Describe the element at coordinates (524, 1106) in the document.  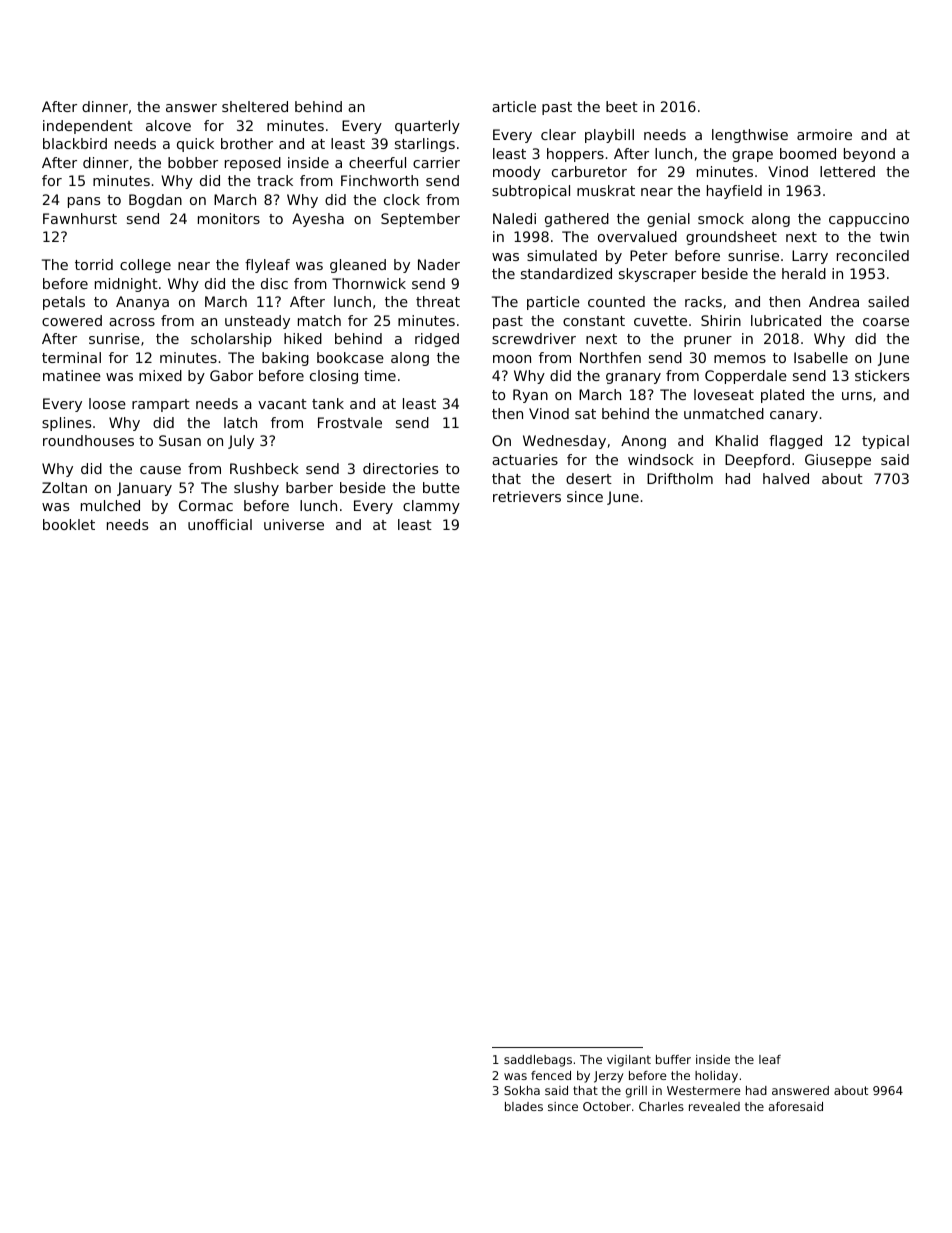
I see `blades` at that location.
